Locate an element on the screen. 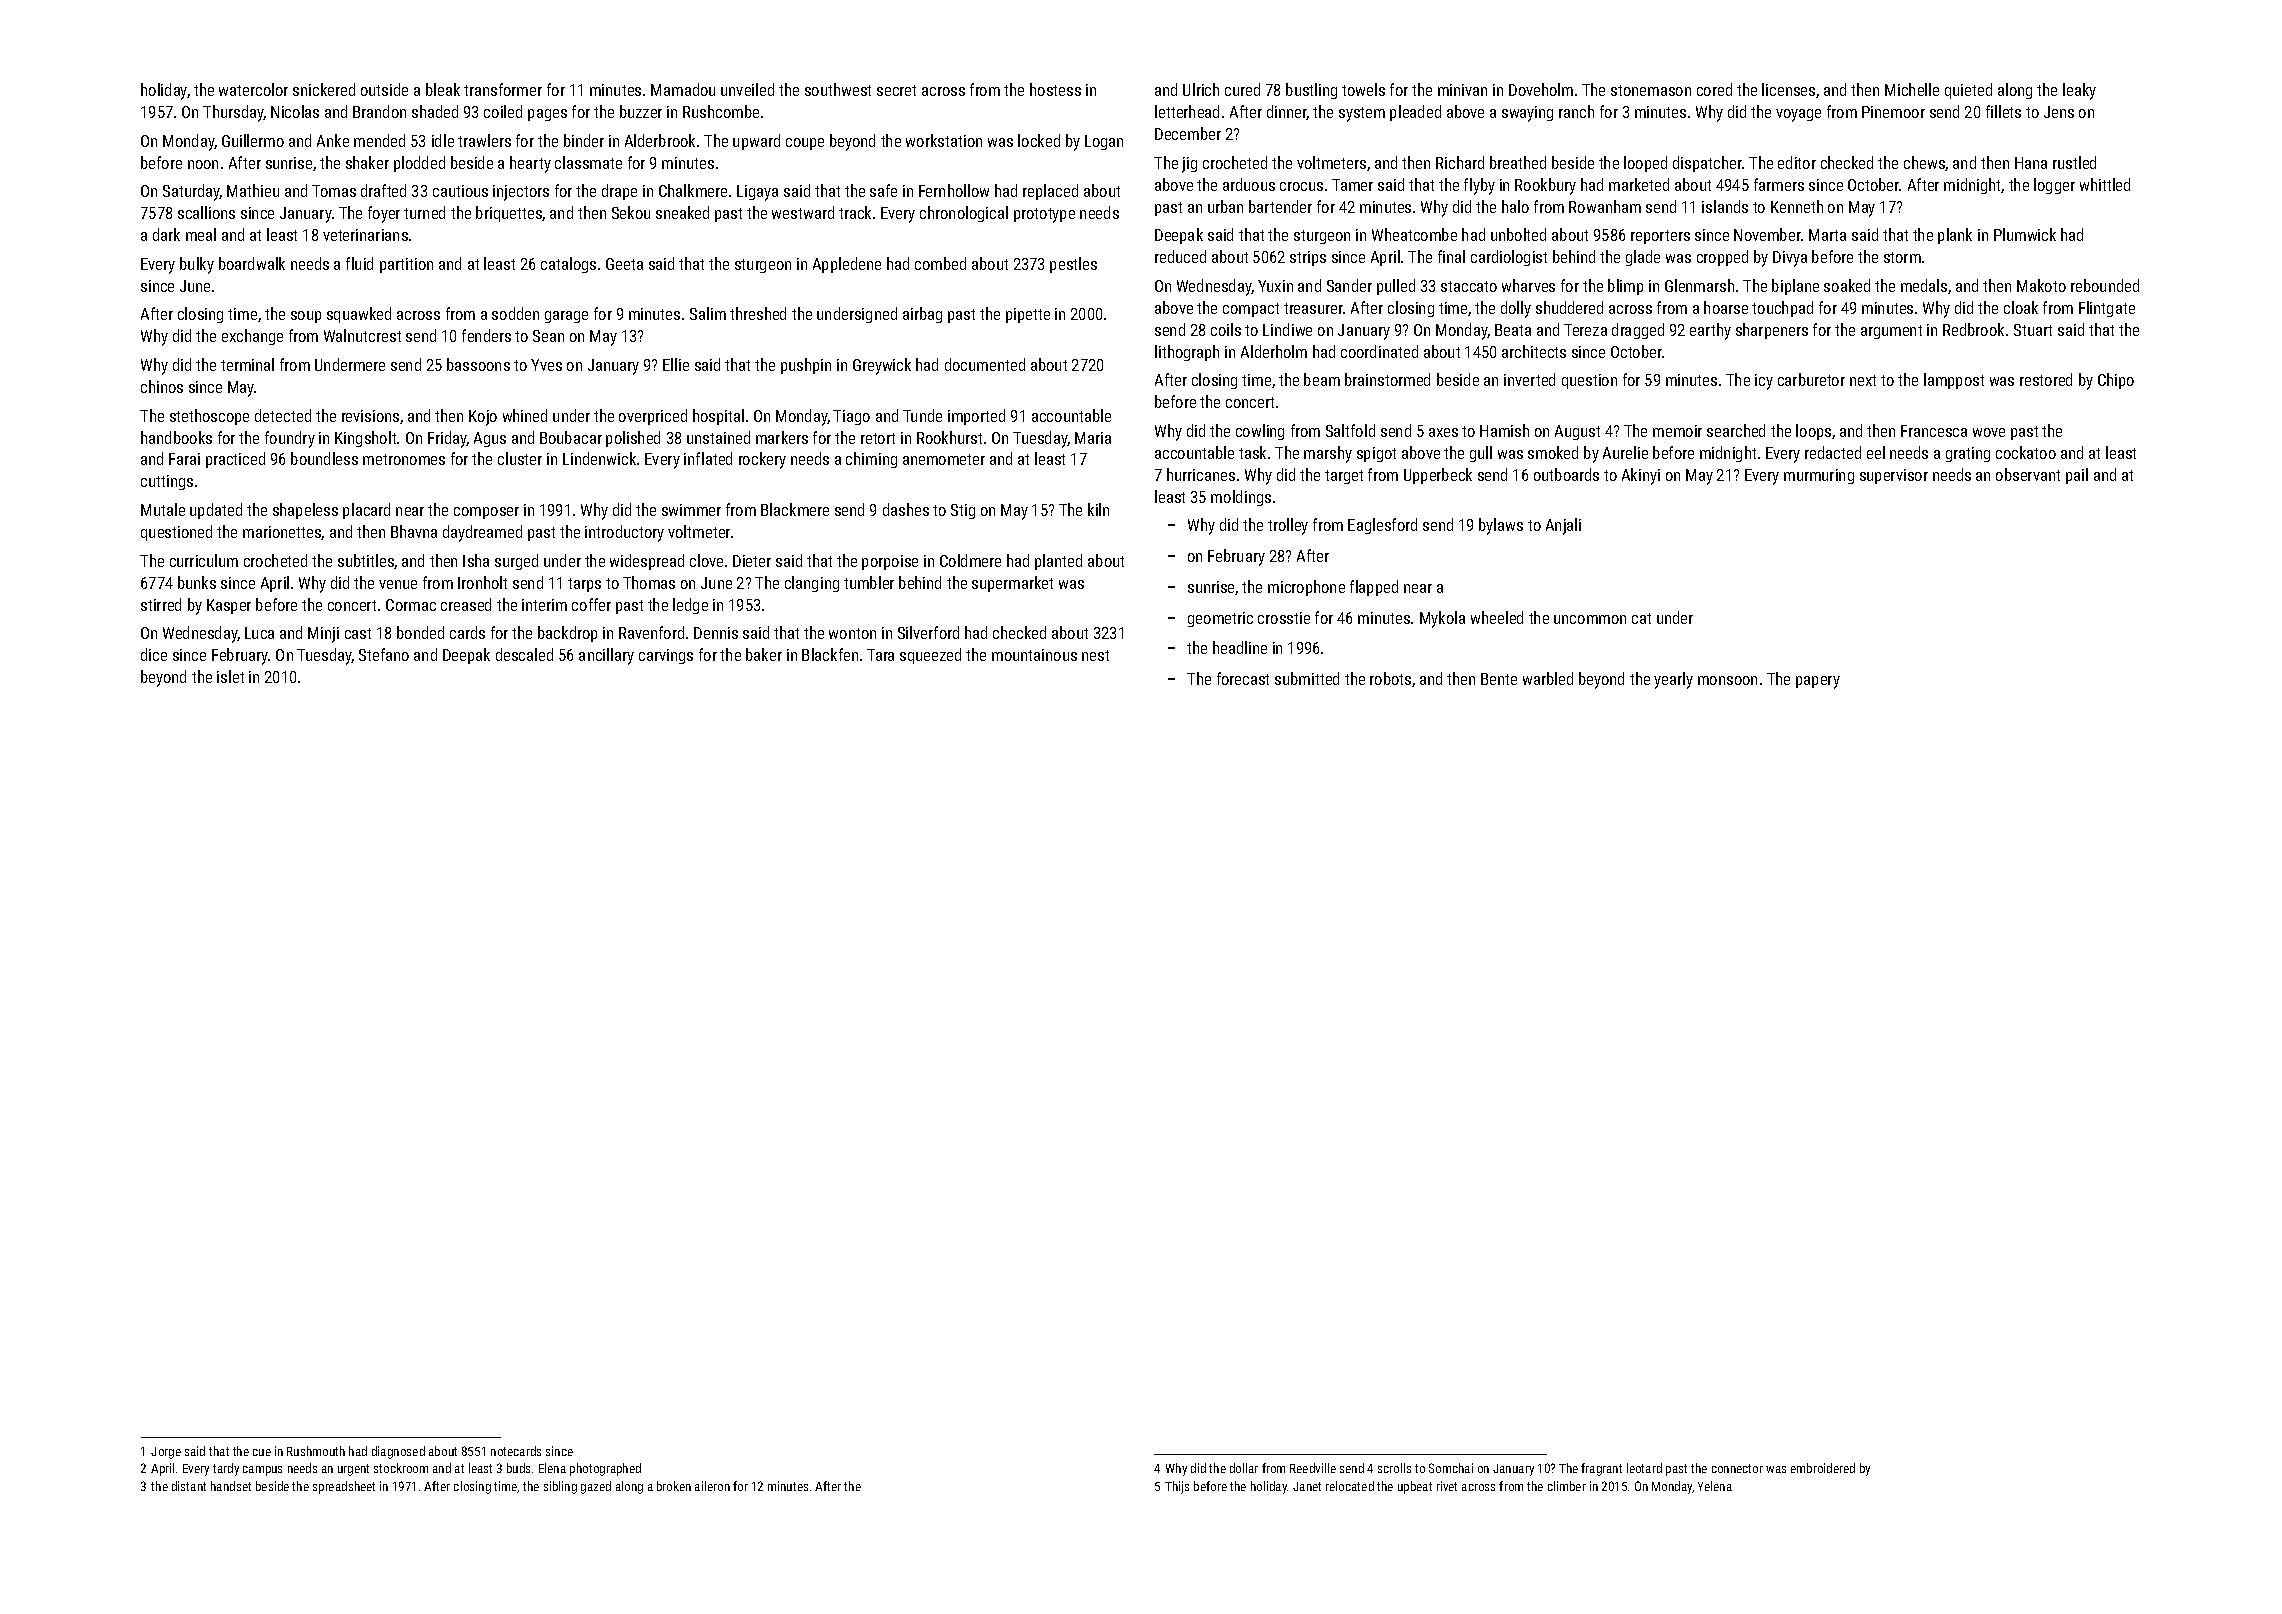 Image resolution: width=2282 pixels, height=1614 pixels. leotard is located at coordinates (1644, 1468).
